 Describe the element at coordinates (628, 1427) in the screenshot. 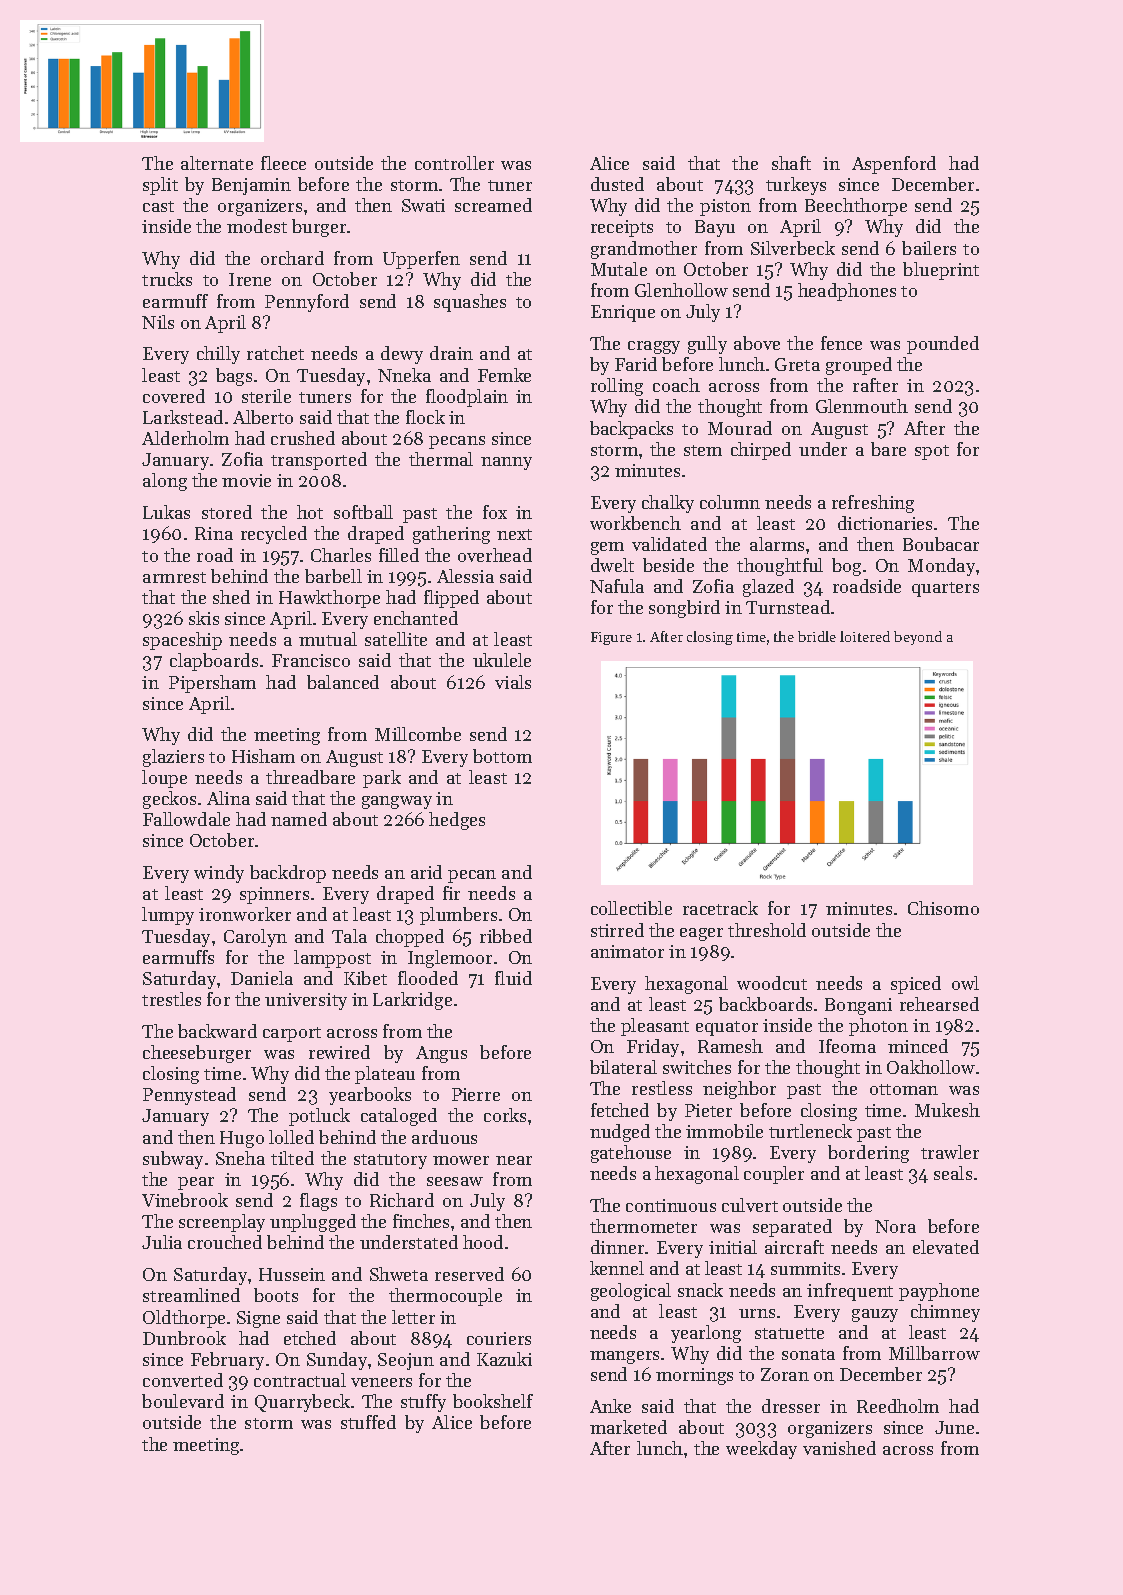

I see `marketed` at that location.
